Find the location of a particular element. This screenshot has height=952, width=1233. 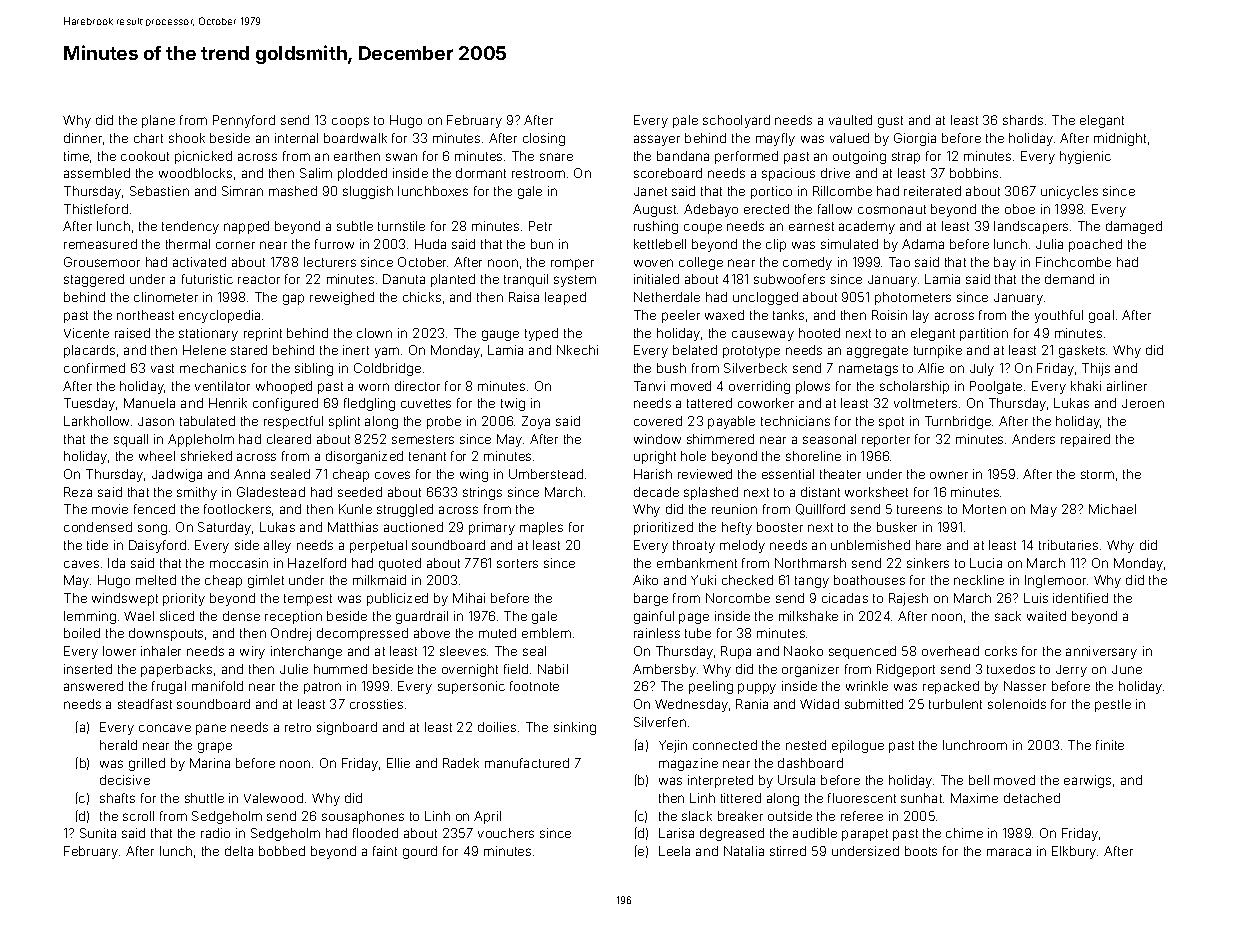

shuttle is located at coordinates (204, 798).
